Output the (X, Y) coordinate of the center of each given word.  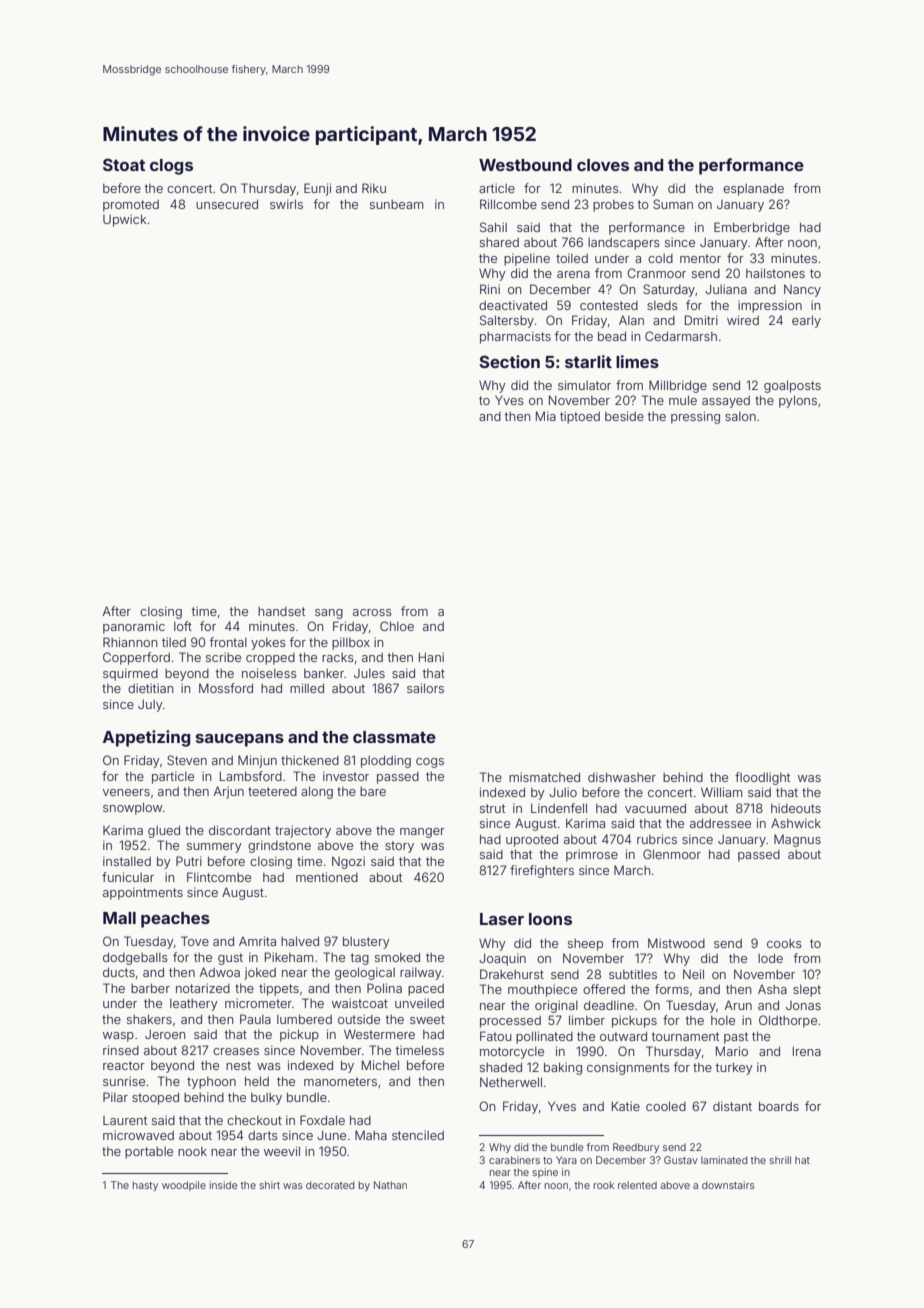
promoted (131, 206)
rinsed (121, 1050)
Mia (546, 416)
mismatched (544, 777)
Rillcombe (508, 204)
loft (183, 626)
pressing (695, 417)
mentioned (327, 877)
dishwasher (622, 777)
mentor (700, 258)
